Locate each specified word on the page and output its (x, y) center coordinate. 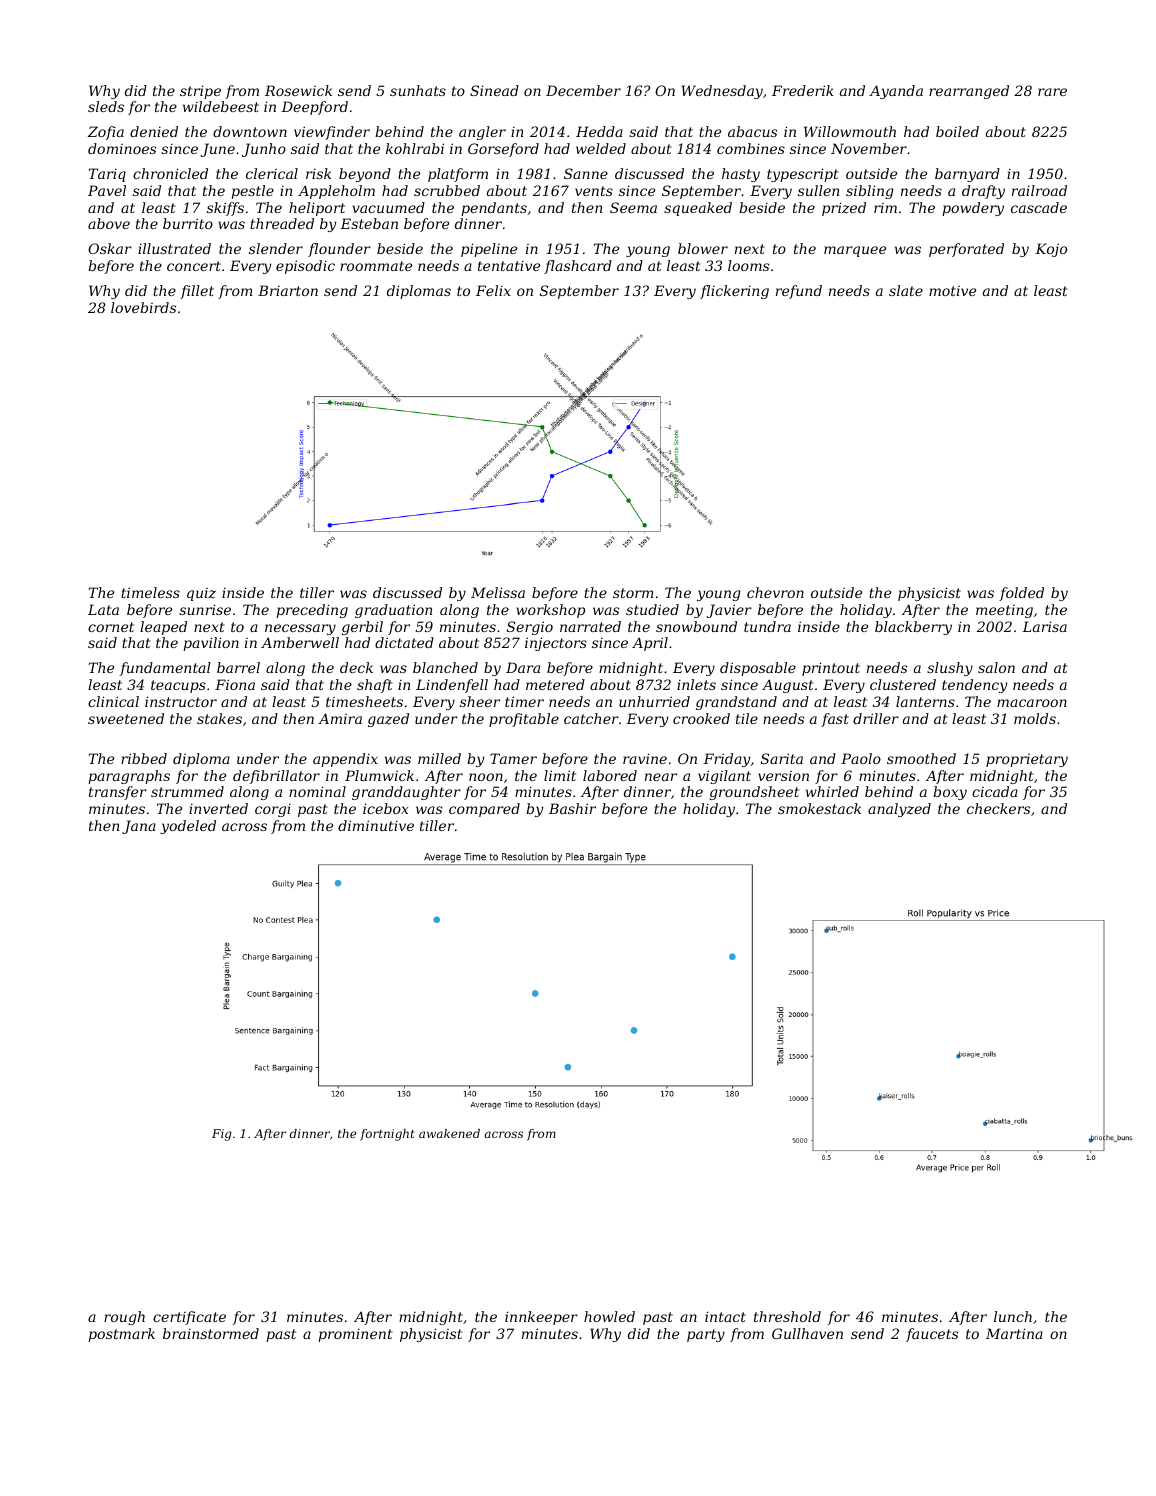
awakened (449, 1133)
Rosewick (298, 90)
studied (652, 609)
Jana (139, 827)
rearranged (969, 92)
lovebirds (143, 307)
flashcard (578, 267)
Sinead (494, 90)
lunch (1013, 1316)
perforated (966, 250)
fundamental (165, 669)
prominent (355, 1335)
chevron (775, 592)
